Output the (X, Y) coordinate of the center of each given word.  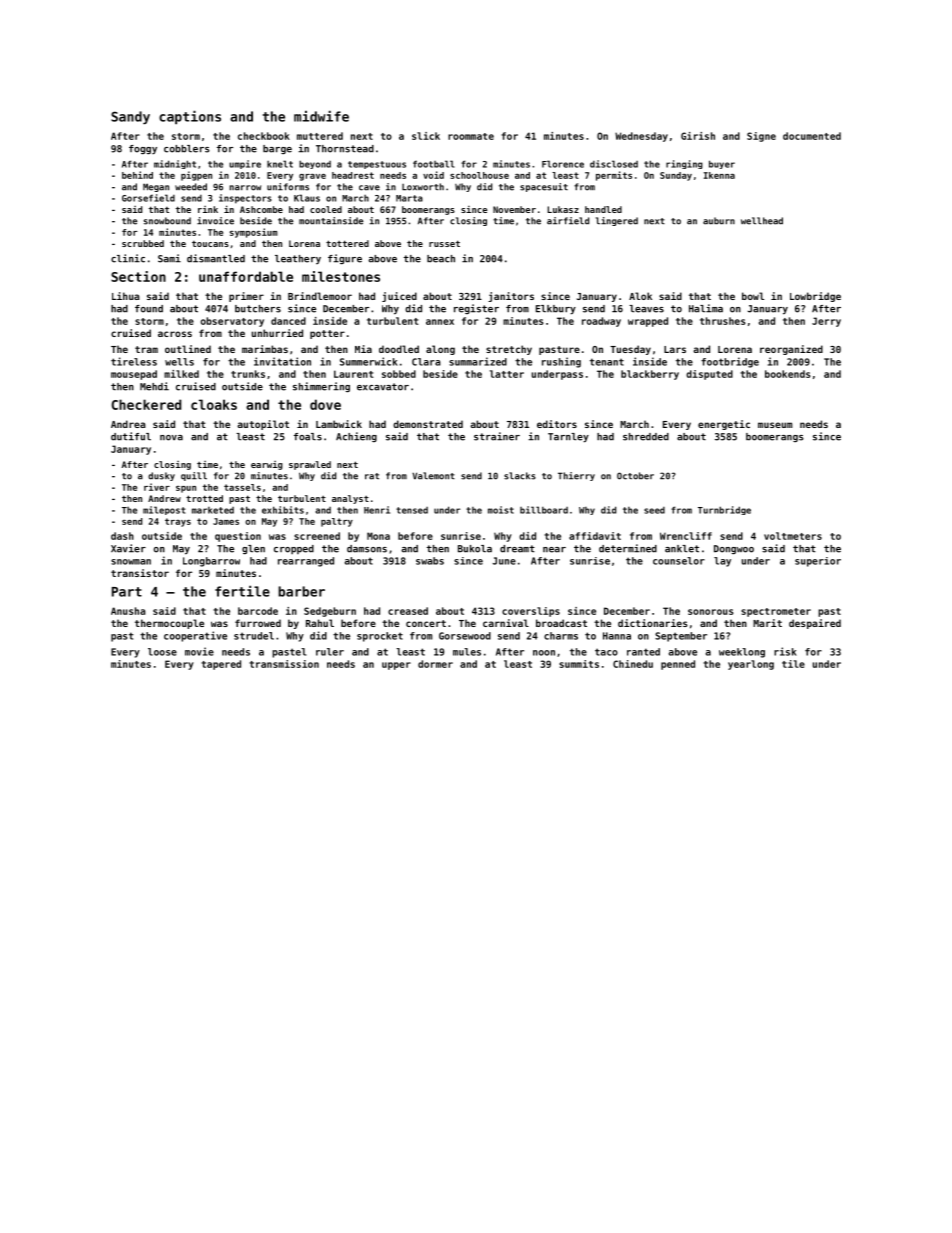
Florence (563, 164)
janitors (511, 297)
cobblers (187, 149)
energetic (724, 425)
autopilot (263, 425)
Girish (698, 136)
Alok (640, 296)
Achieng (356, 437)
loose (162, 652)
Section (138, 276)
